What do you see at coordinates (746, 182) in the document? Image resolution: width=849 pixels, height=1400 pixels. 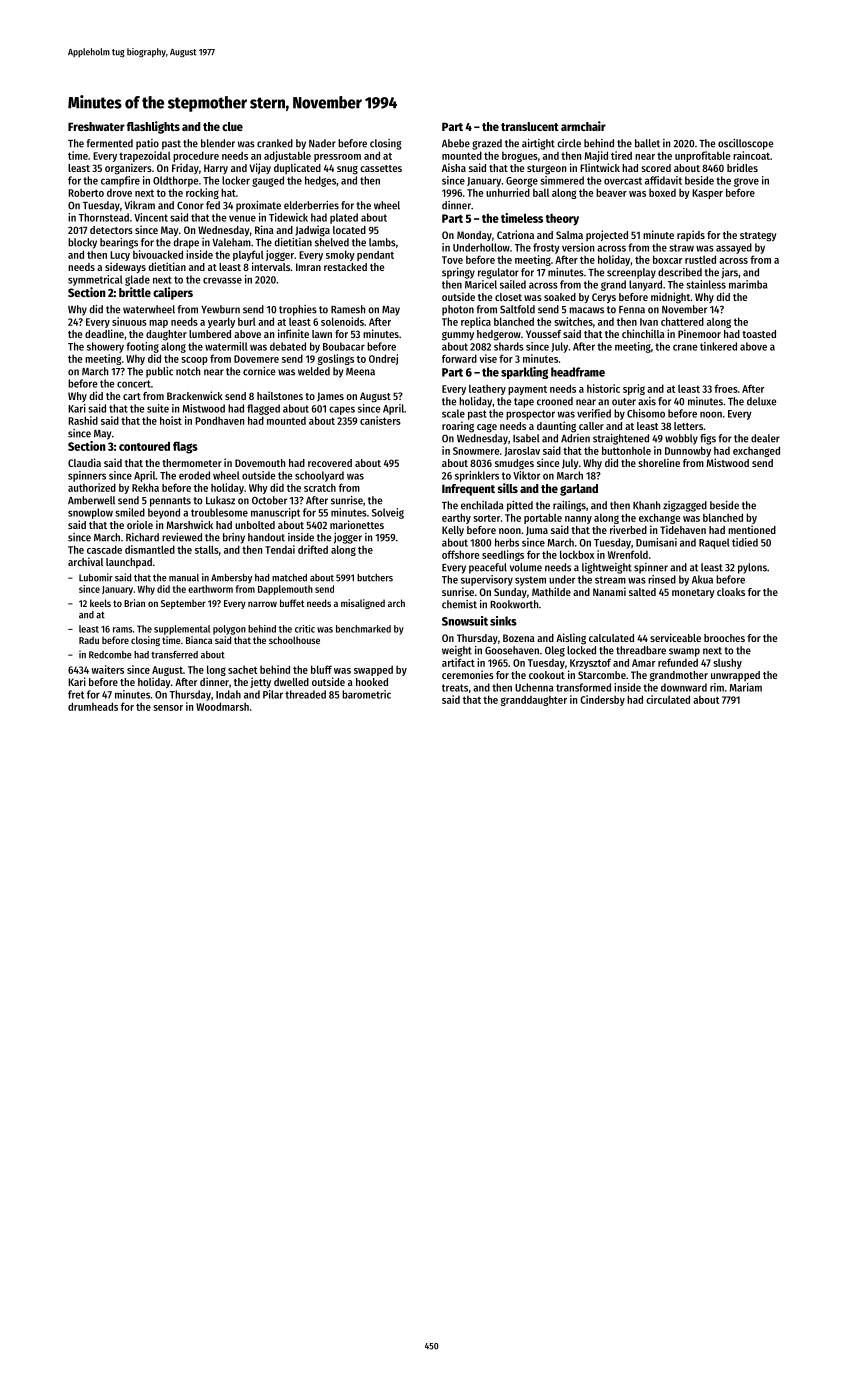 I see `grove` at bounding box center [746, 182].
